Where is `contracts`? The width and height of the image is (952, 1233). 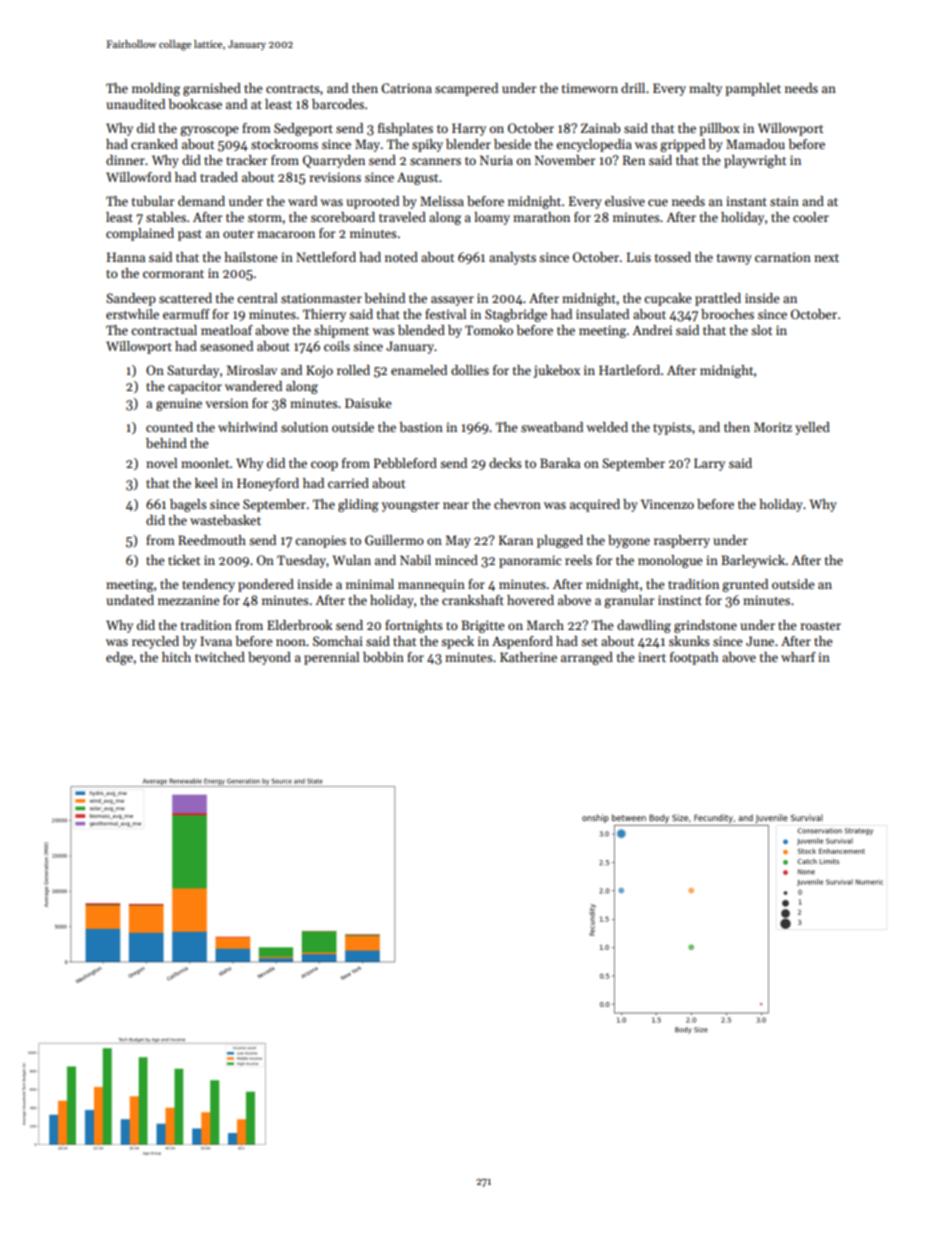
contracts is located at coordinates (293, 89).
